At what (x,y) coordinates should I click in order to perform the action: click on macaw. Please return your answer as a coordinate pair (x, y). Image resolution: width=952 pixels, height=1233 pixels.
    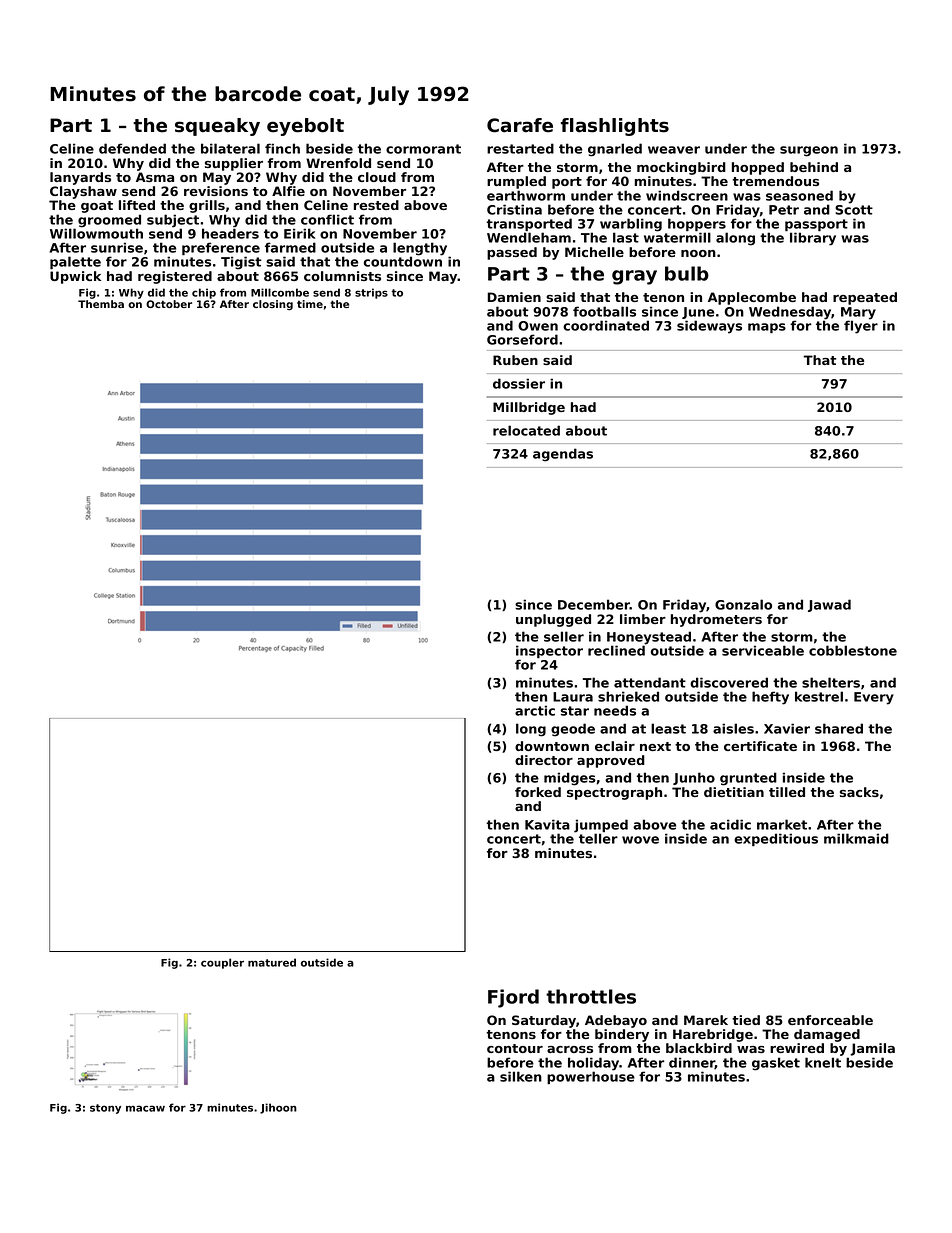
    Looking at the image, I should click on (145, 1108).
